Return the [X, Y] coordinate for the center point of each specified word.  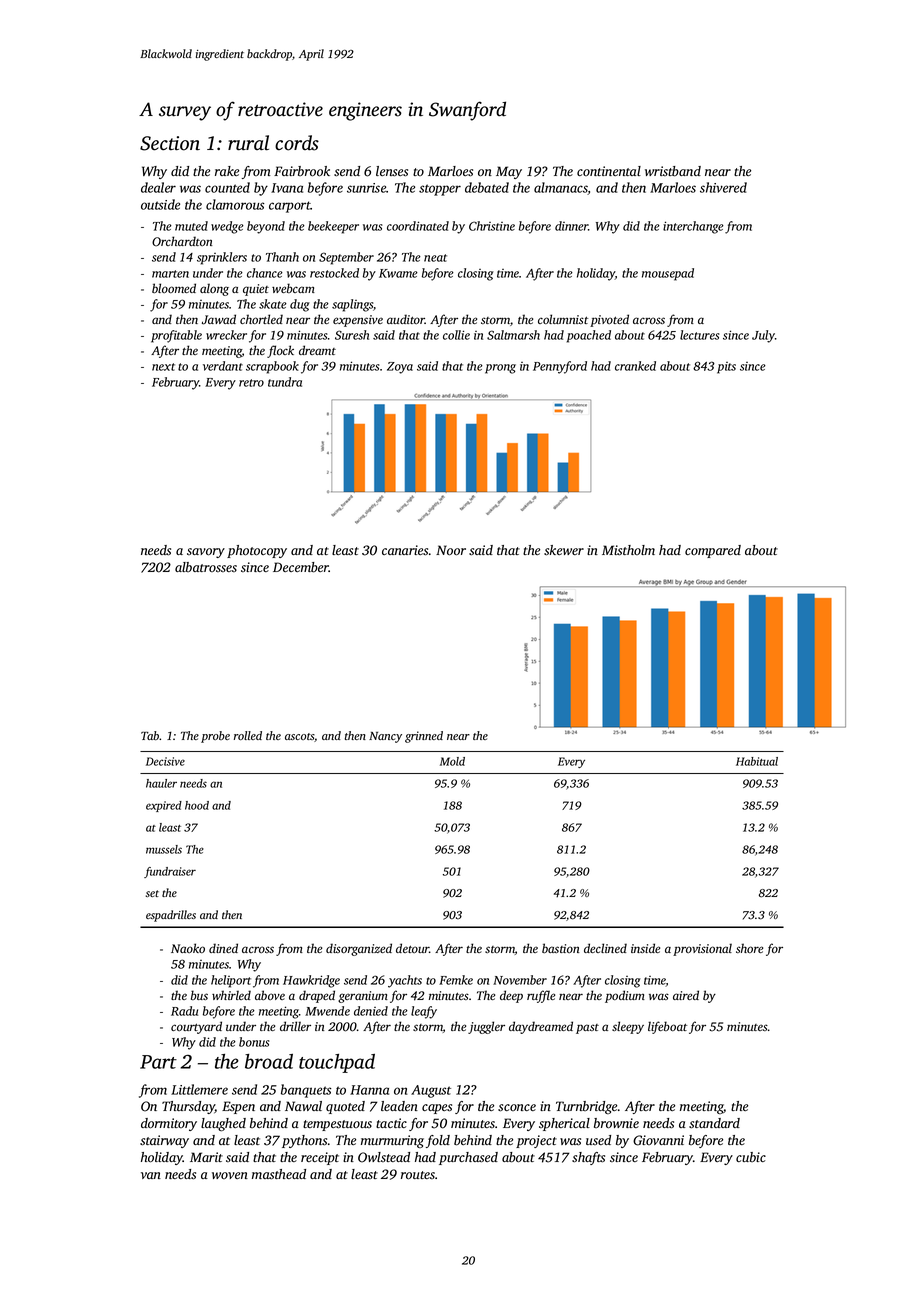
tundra [285, 382]
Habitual [757, 761]
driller [295, 1026]
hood [197, 805]
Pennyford [560, 367]
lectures [700, 335]
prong [500, 369]
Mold [452, 761]
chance [265, 273]
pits [726, 368]
